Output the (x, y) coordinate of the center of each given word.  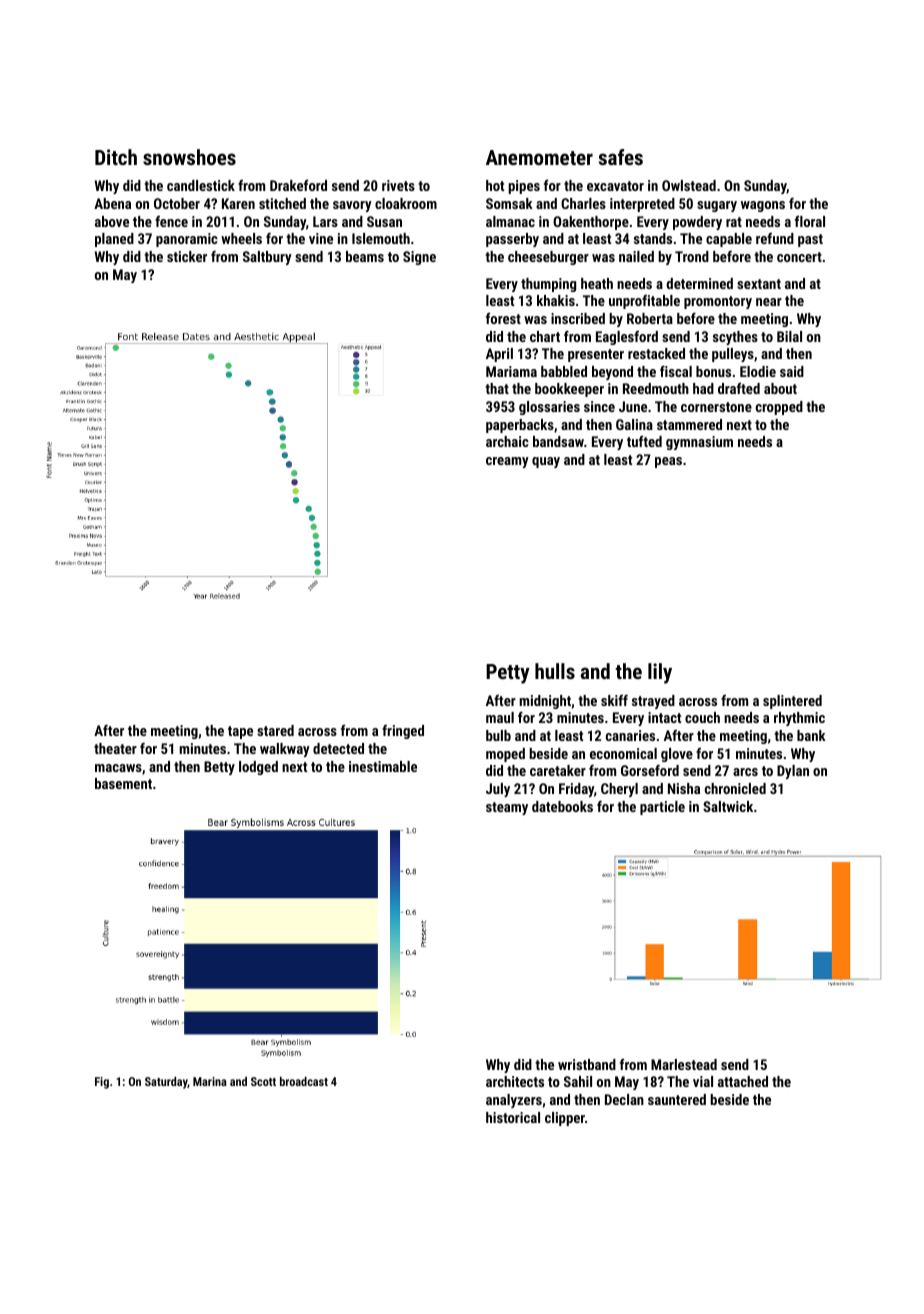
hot (495, 185)
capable (729, 240)
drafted (739, 388)
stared (275, 730)
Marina (210, 1081)
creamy (507, 462)
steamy (507, 808)
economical (623, 753)
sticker (187, 256)
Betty (219, 768)
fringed (403, 732)
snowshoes (189, 157)
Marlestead (684, 1064)
